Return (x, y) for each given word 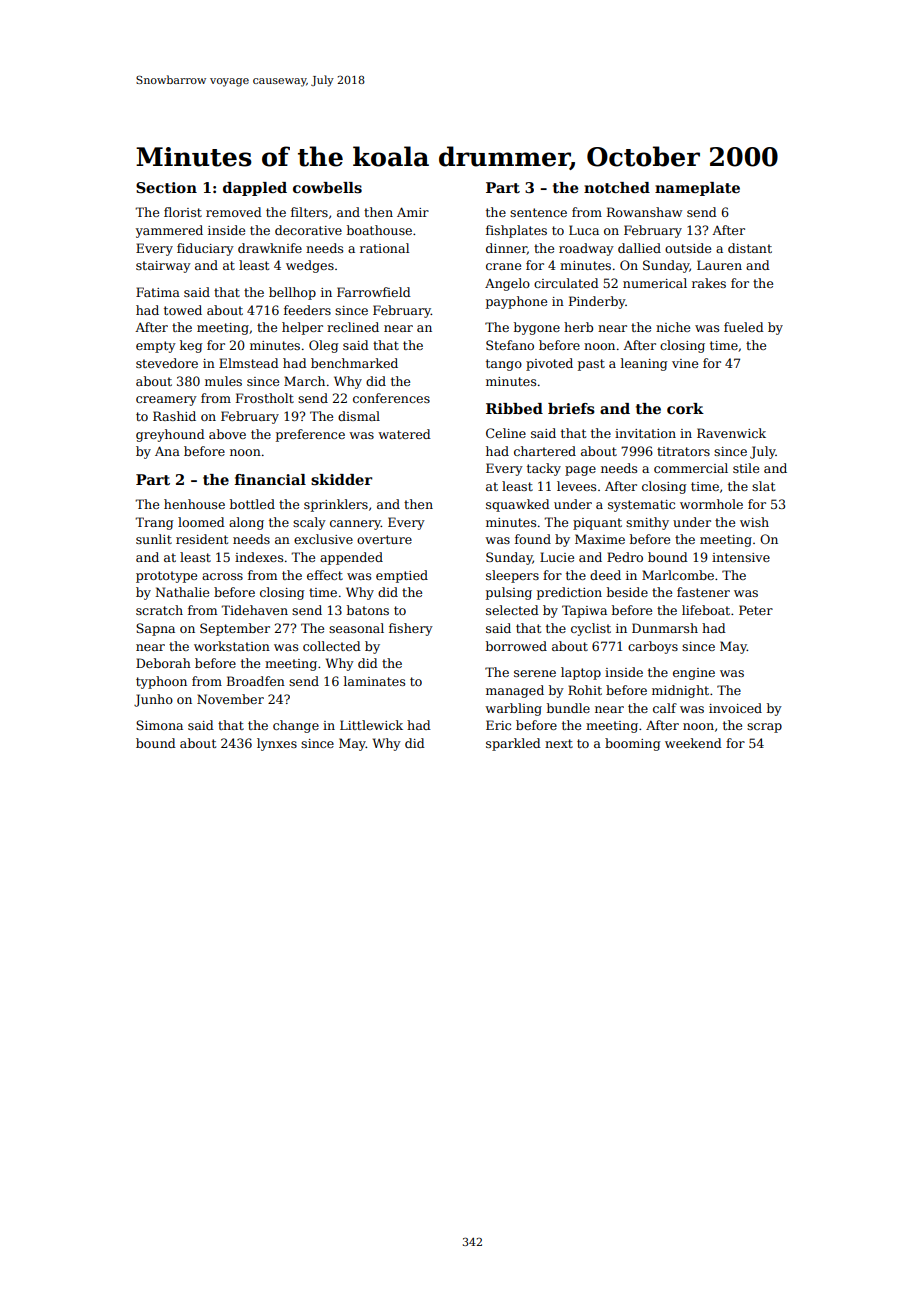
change (296, 726)
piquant (597, 524)
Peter (756, 610)
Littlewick (371, 725)
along (246, 523)
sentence (538, 212)
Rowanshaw (644, 212)
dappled (255, 189)
